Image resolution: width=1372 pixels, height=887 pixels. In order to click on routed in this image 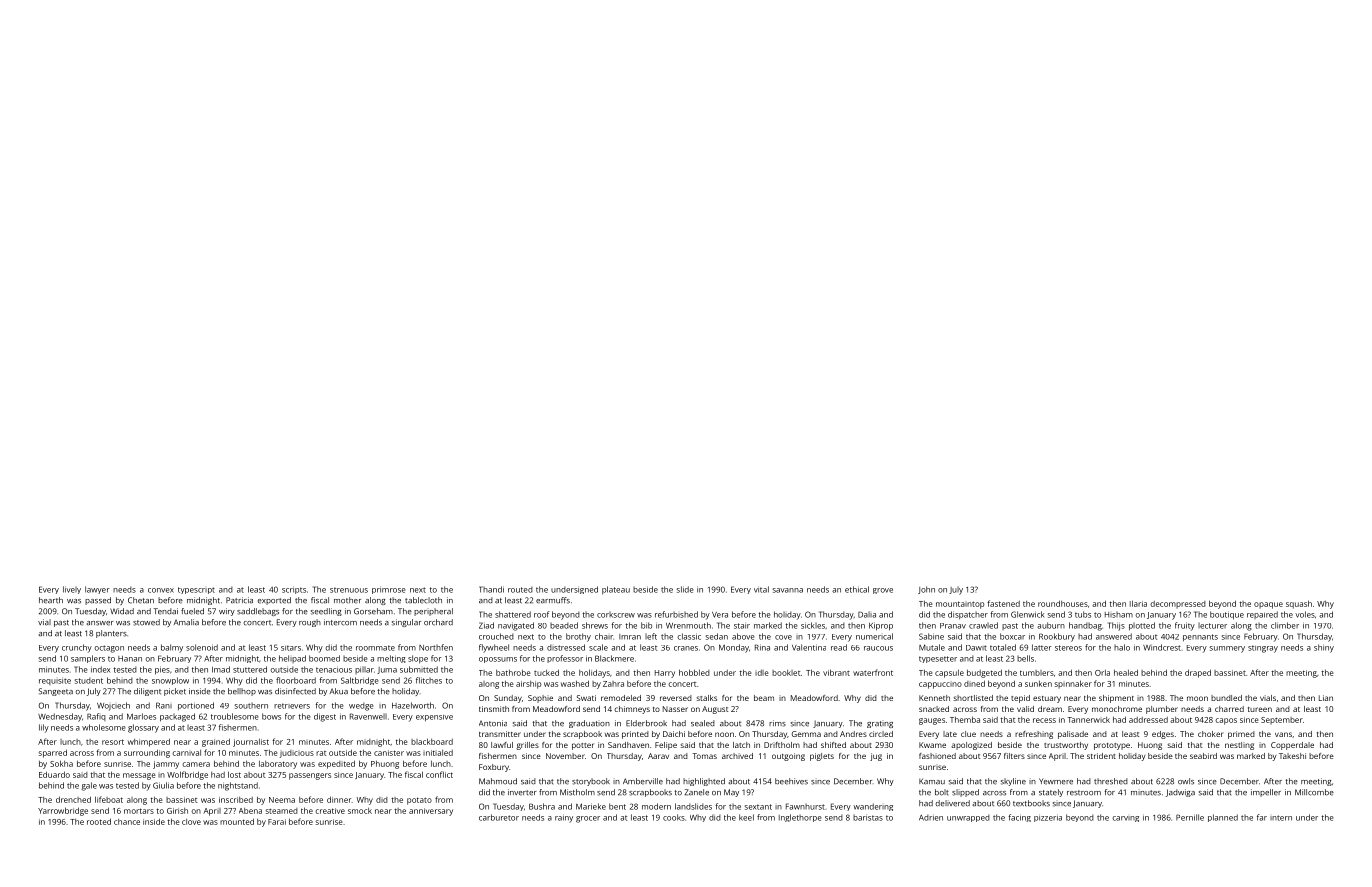, I will do `click(520, 589)`.
